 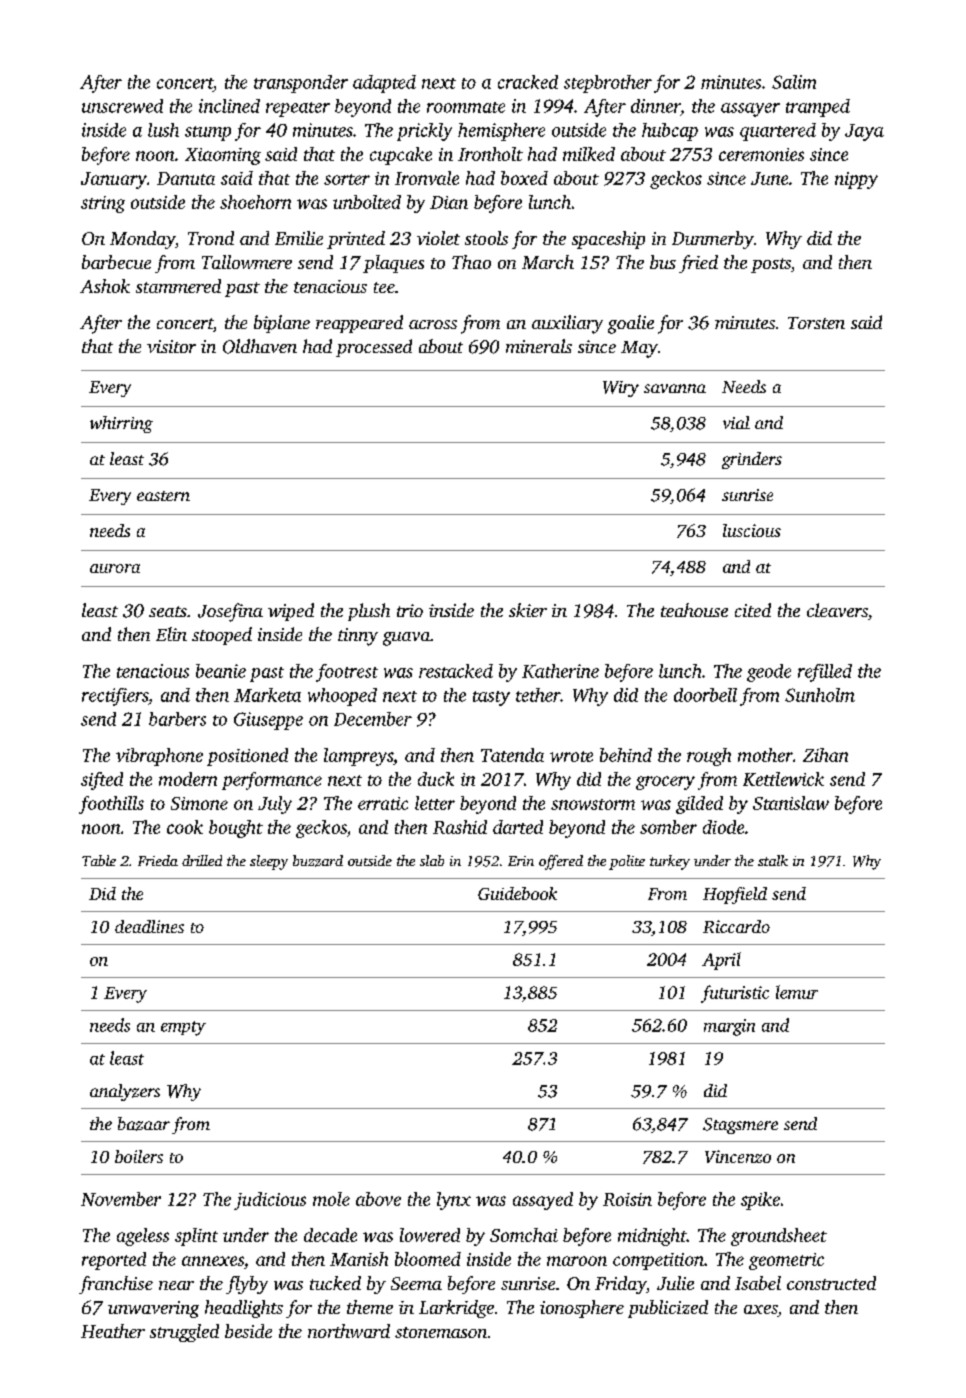 I want to click on aurora, so click(x=115, y=568).
